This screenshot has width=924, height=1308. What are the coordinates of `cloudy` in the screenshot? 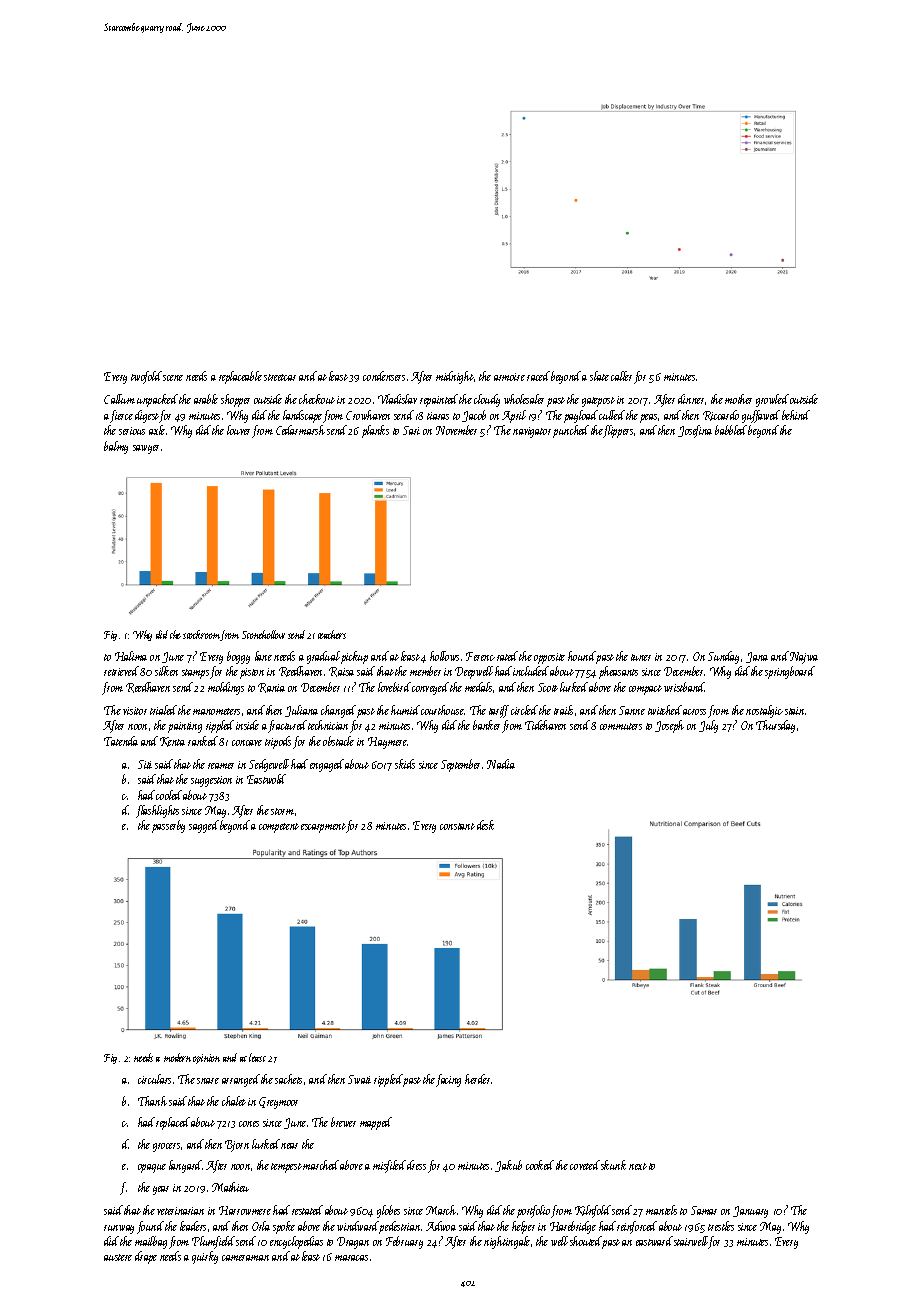 It's located at (487, 400).
